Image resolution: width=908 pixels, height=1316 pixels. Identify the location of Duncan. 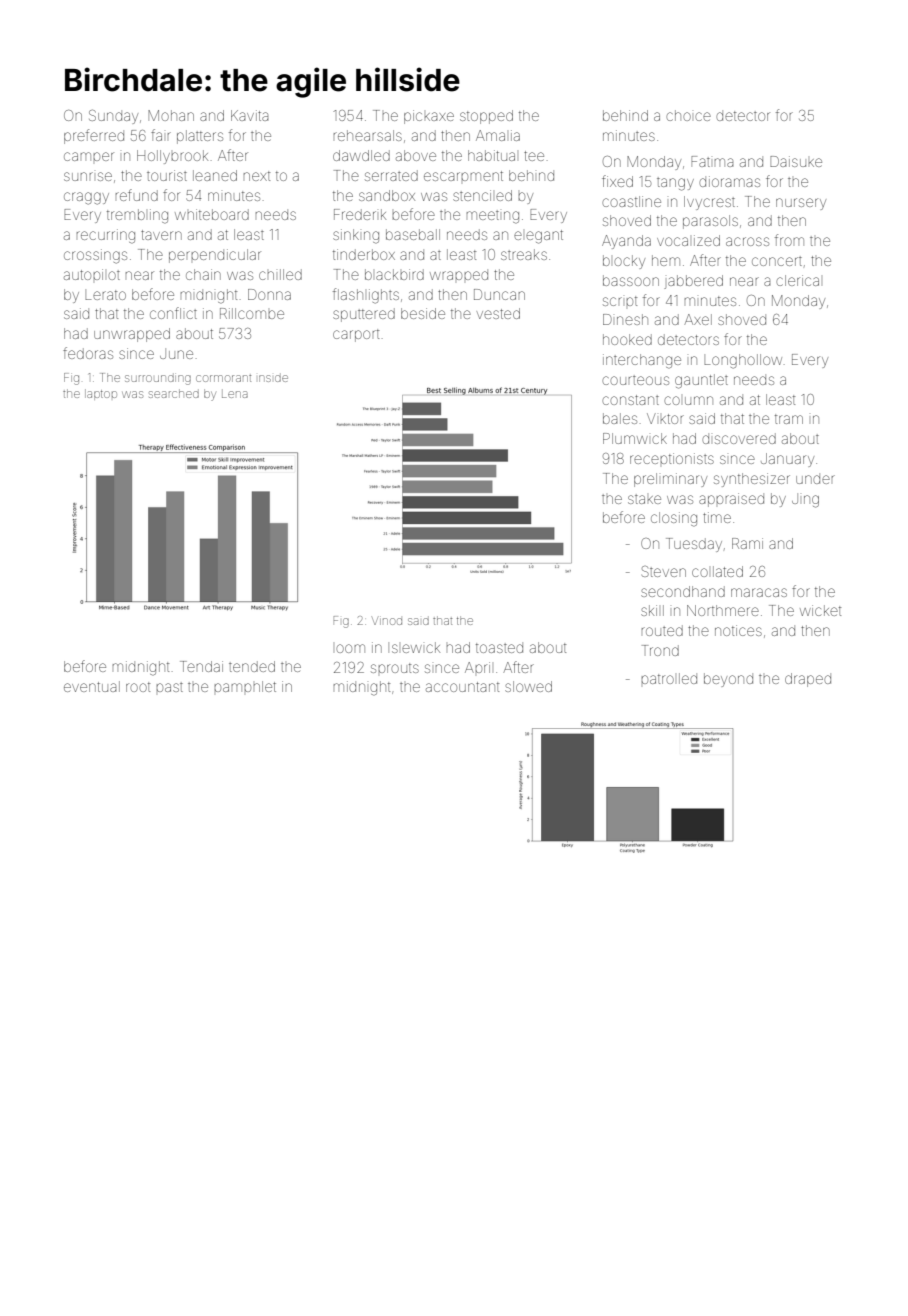
(499, 294).
